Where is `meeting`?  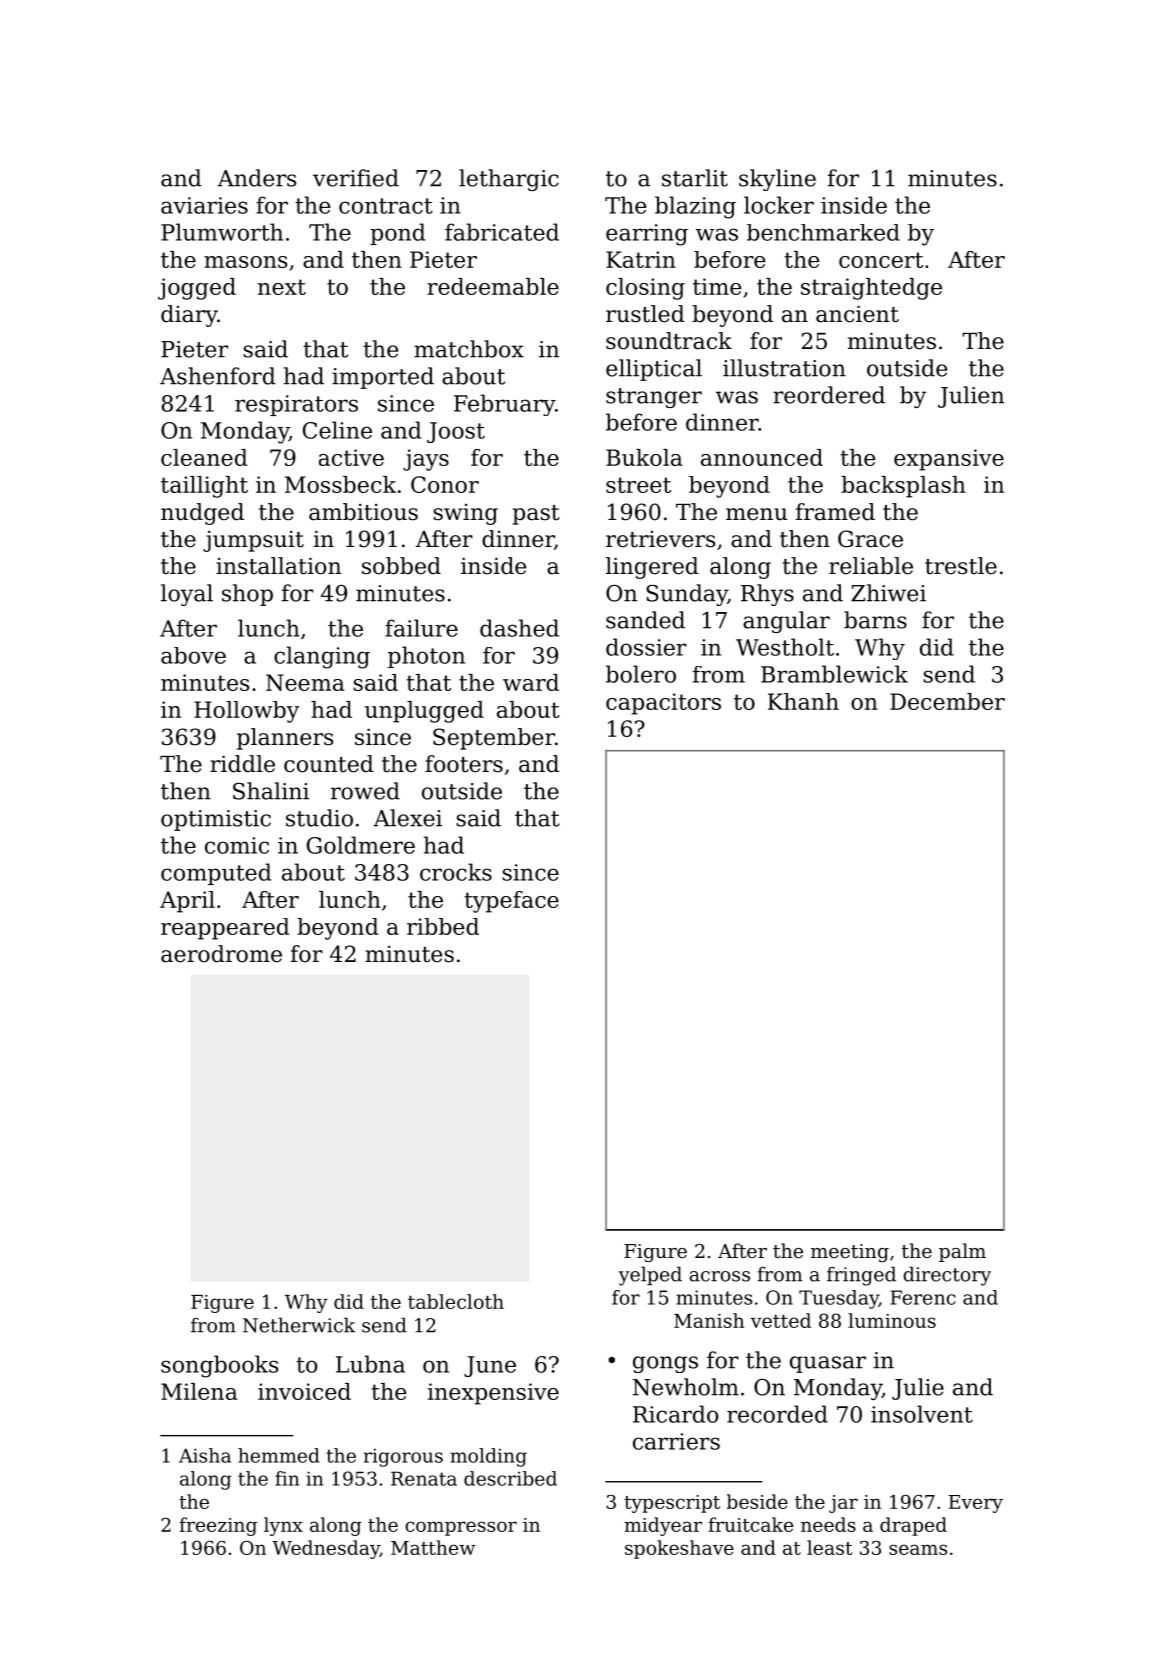 meeting is located at coordinates (850, 1253).
